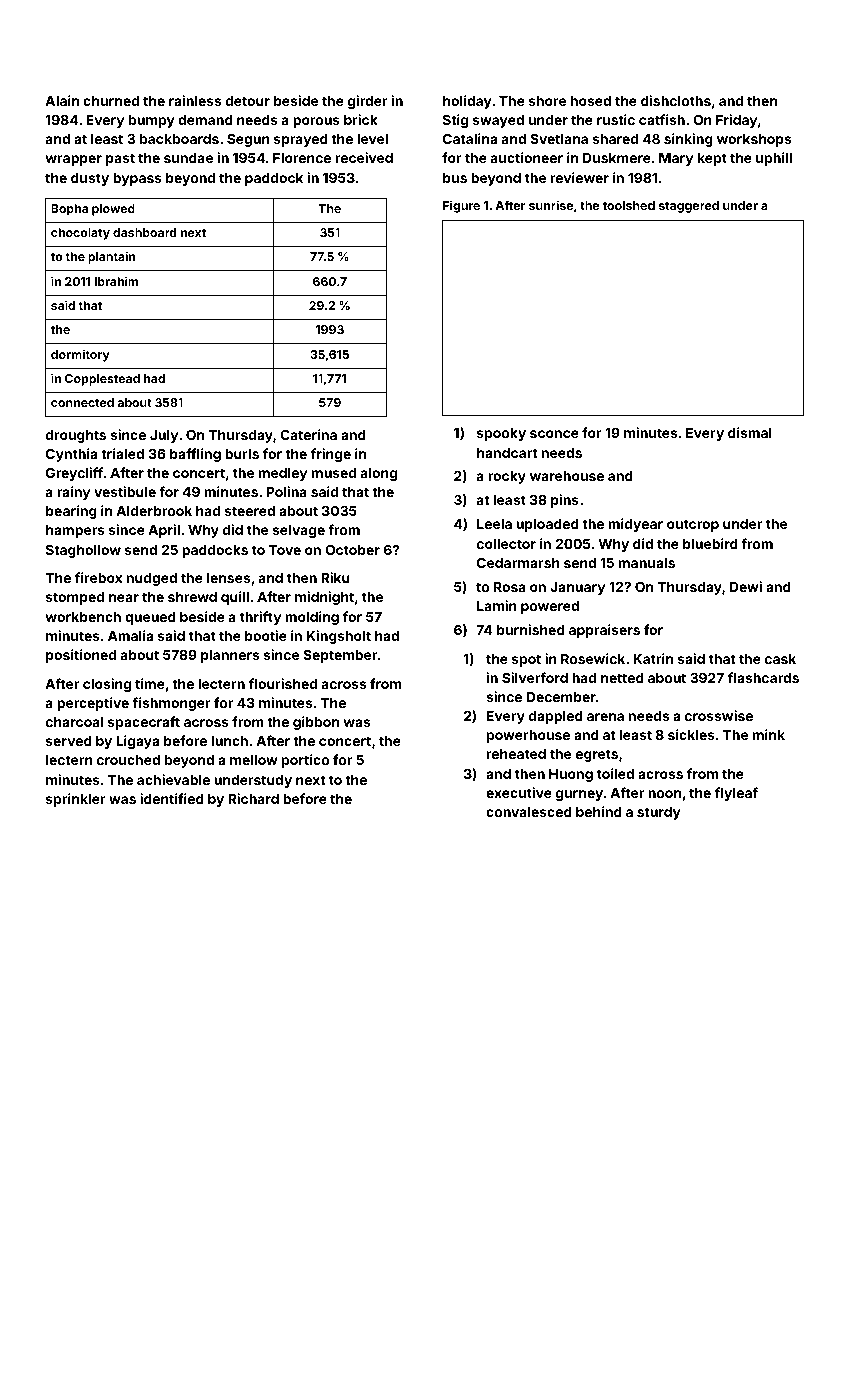  What do you see at coordinates (352, 550) in the screenshot?
I see `October` at bounding box center [352, 550].
